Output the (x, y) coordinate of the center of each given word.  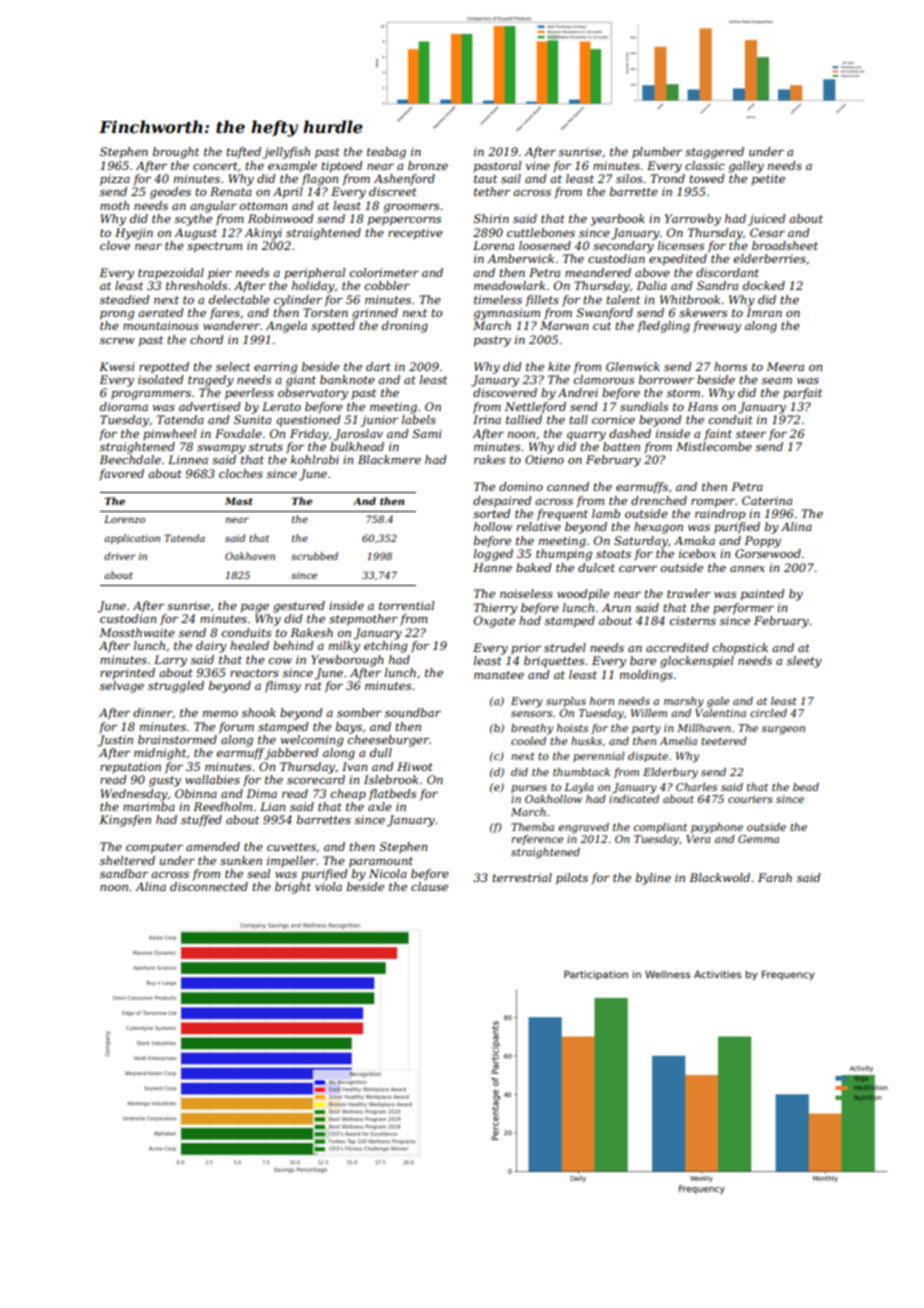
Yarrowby (693, 220)
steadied (125, 299)
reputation (130, 768)
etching (386, 647)
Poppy (762, 542)
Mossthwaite (137, 632)
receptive (415, 234)
